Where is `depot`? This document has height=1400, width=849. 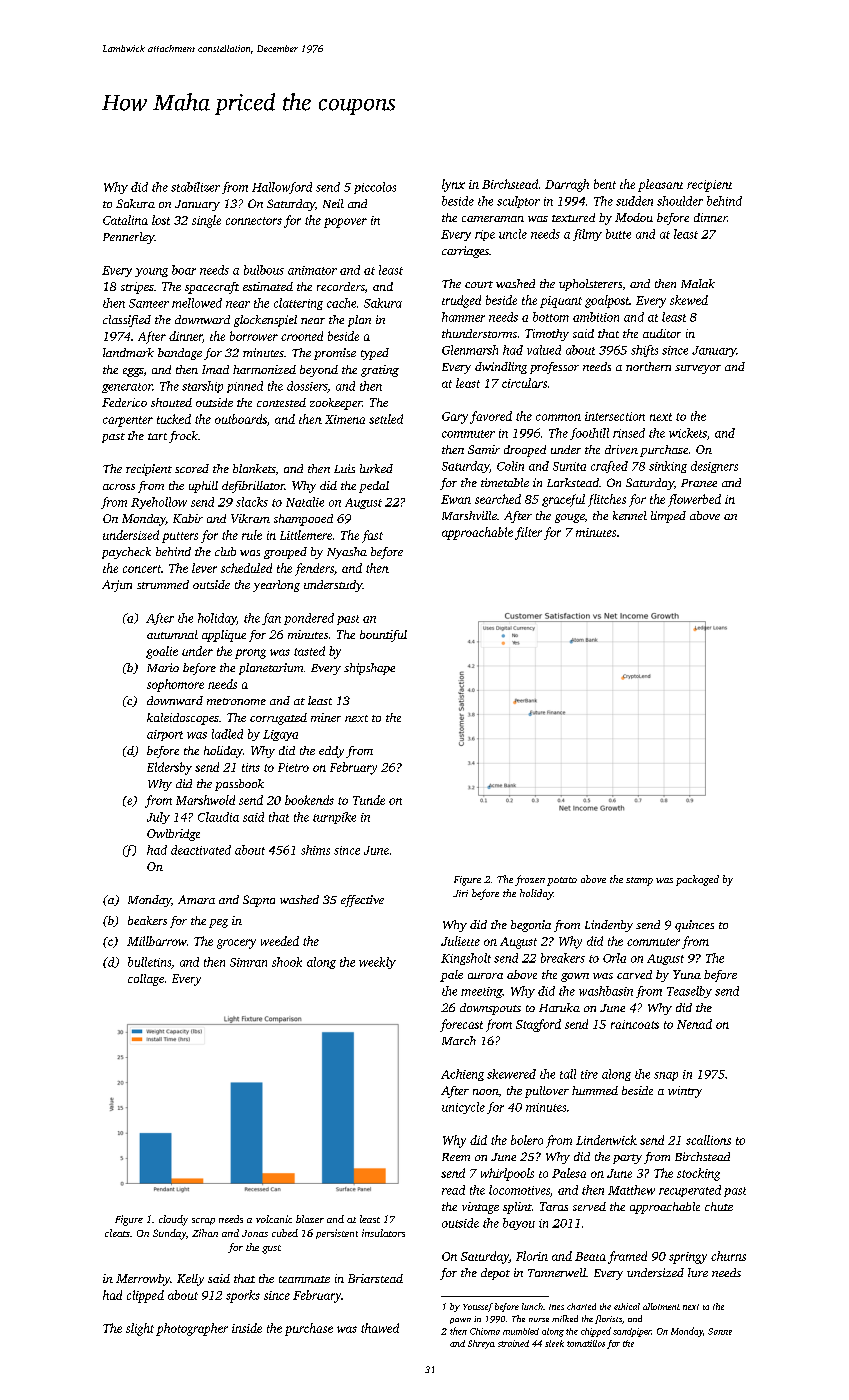
depot is located at coordinates (495, 1274).
